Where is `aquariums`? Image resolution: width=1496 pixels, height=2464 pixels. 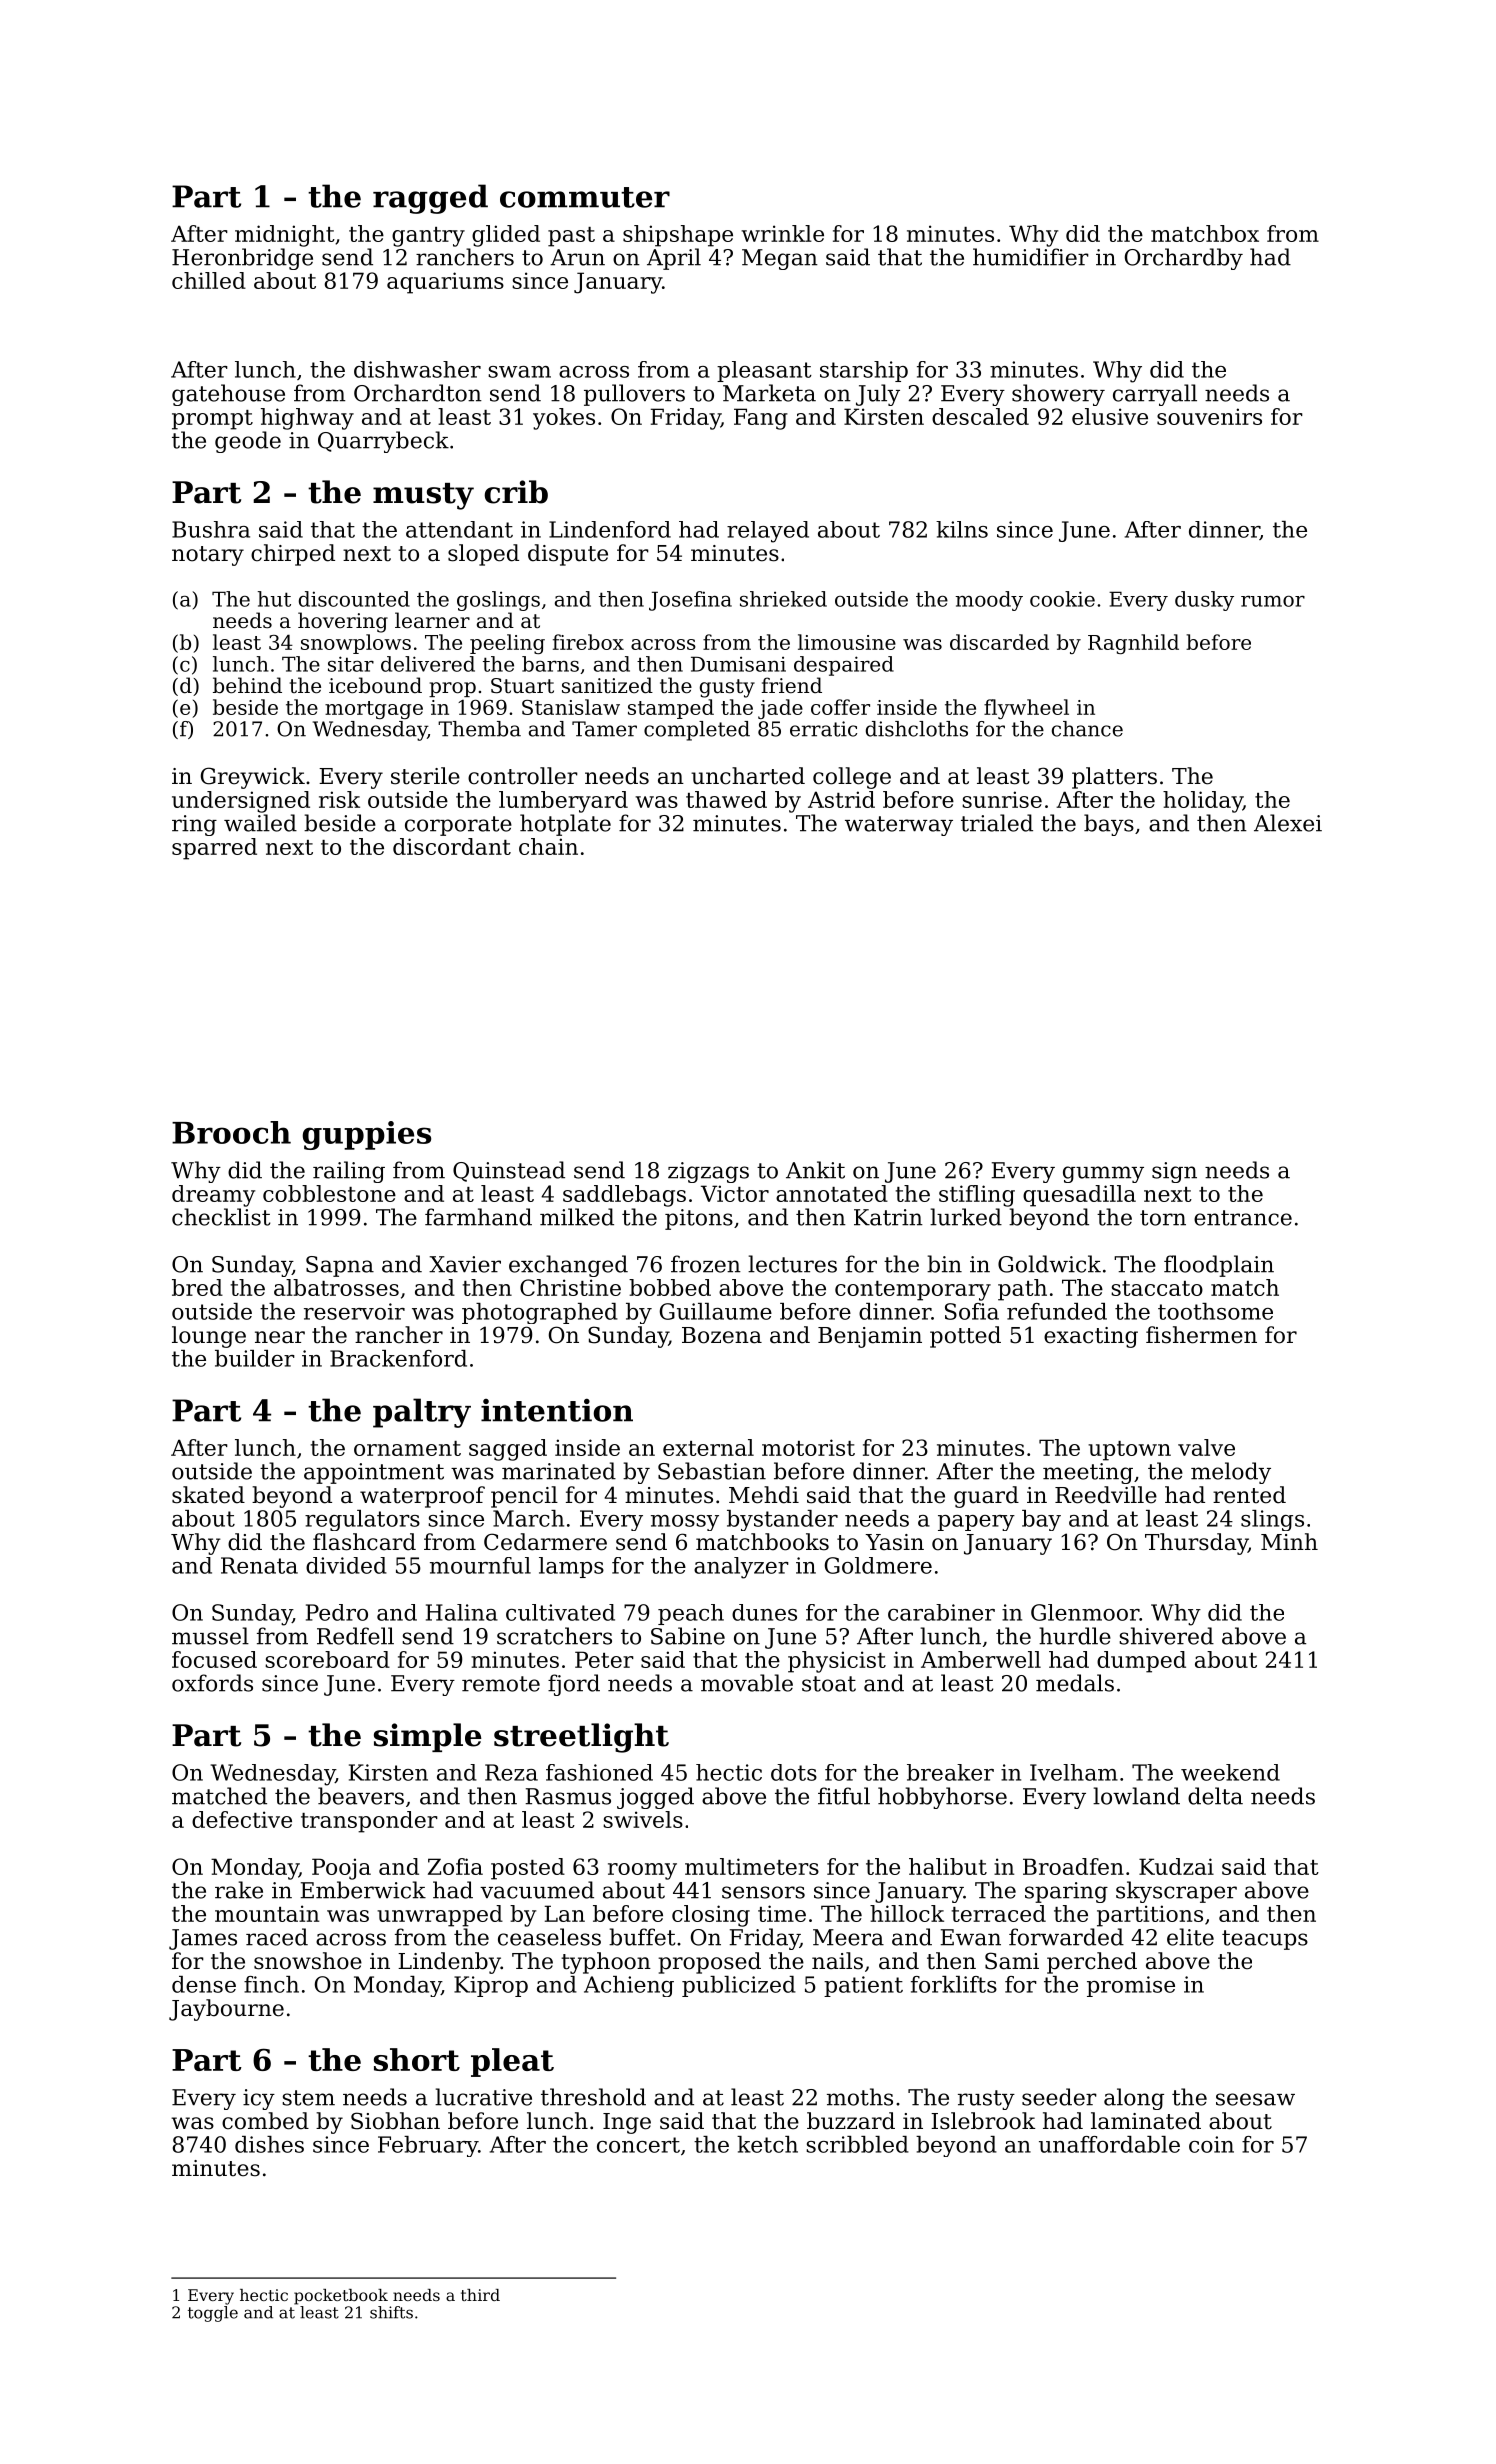
aquariums is located at coordinates (445, 283).
